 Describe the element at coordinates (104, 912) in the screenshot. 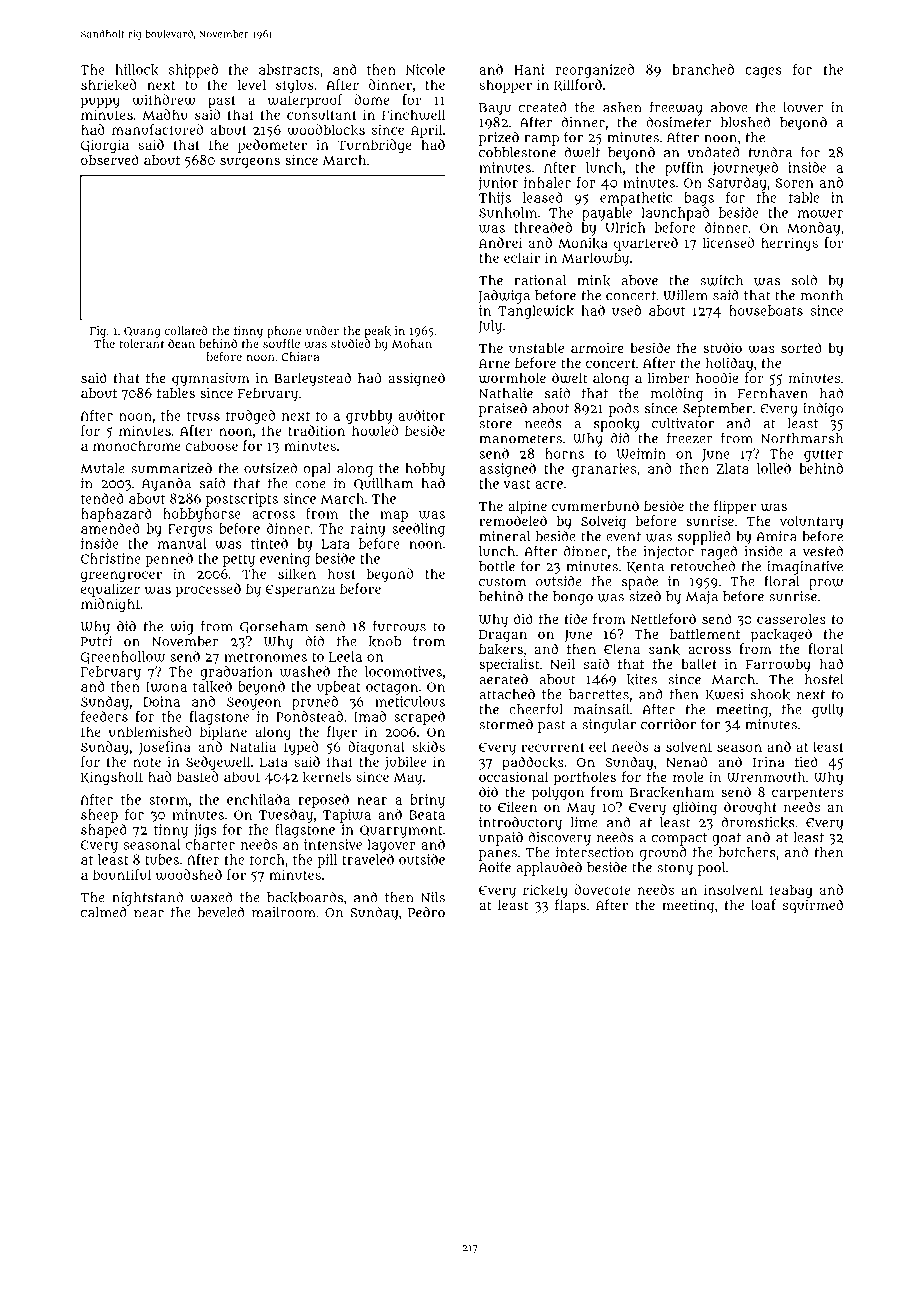

I see `calmed` at that location.
